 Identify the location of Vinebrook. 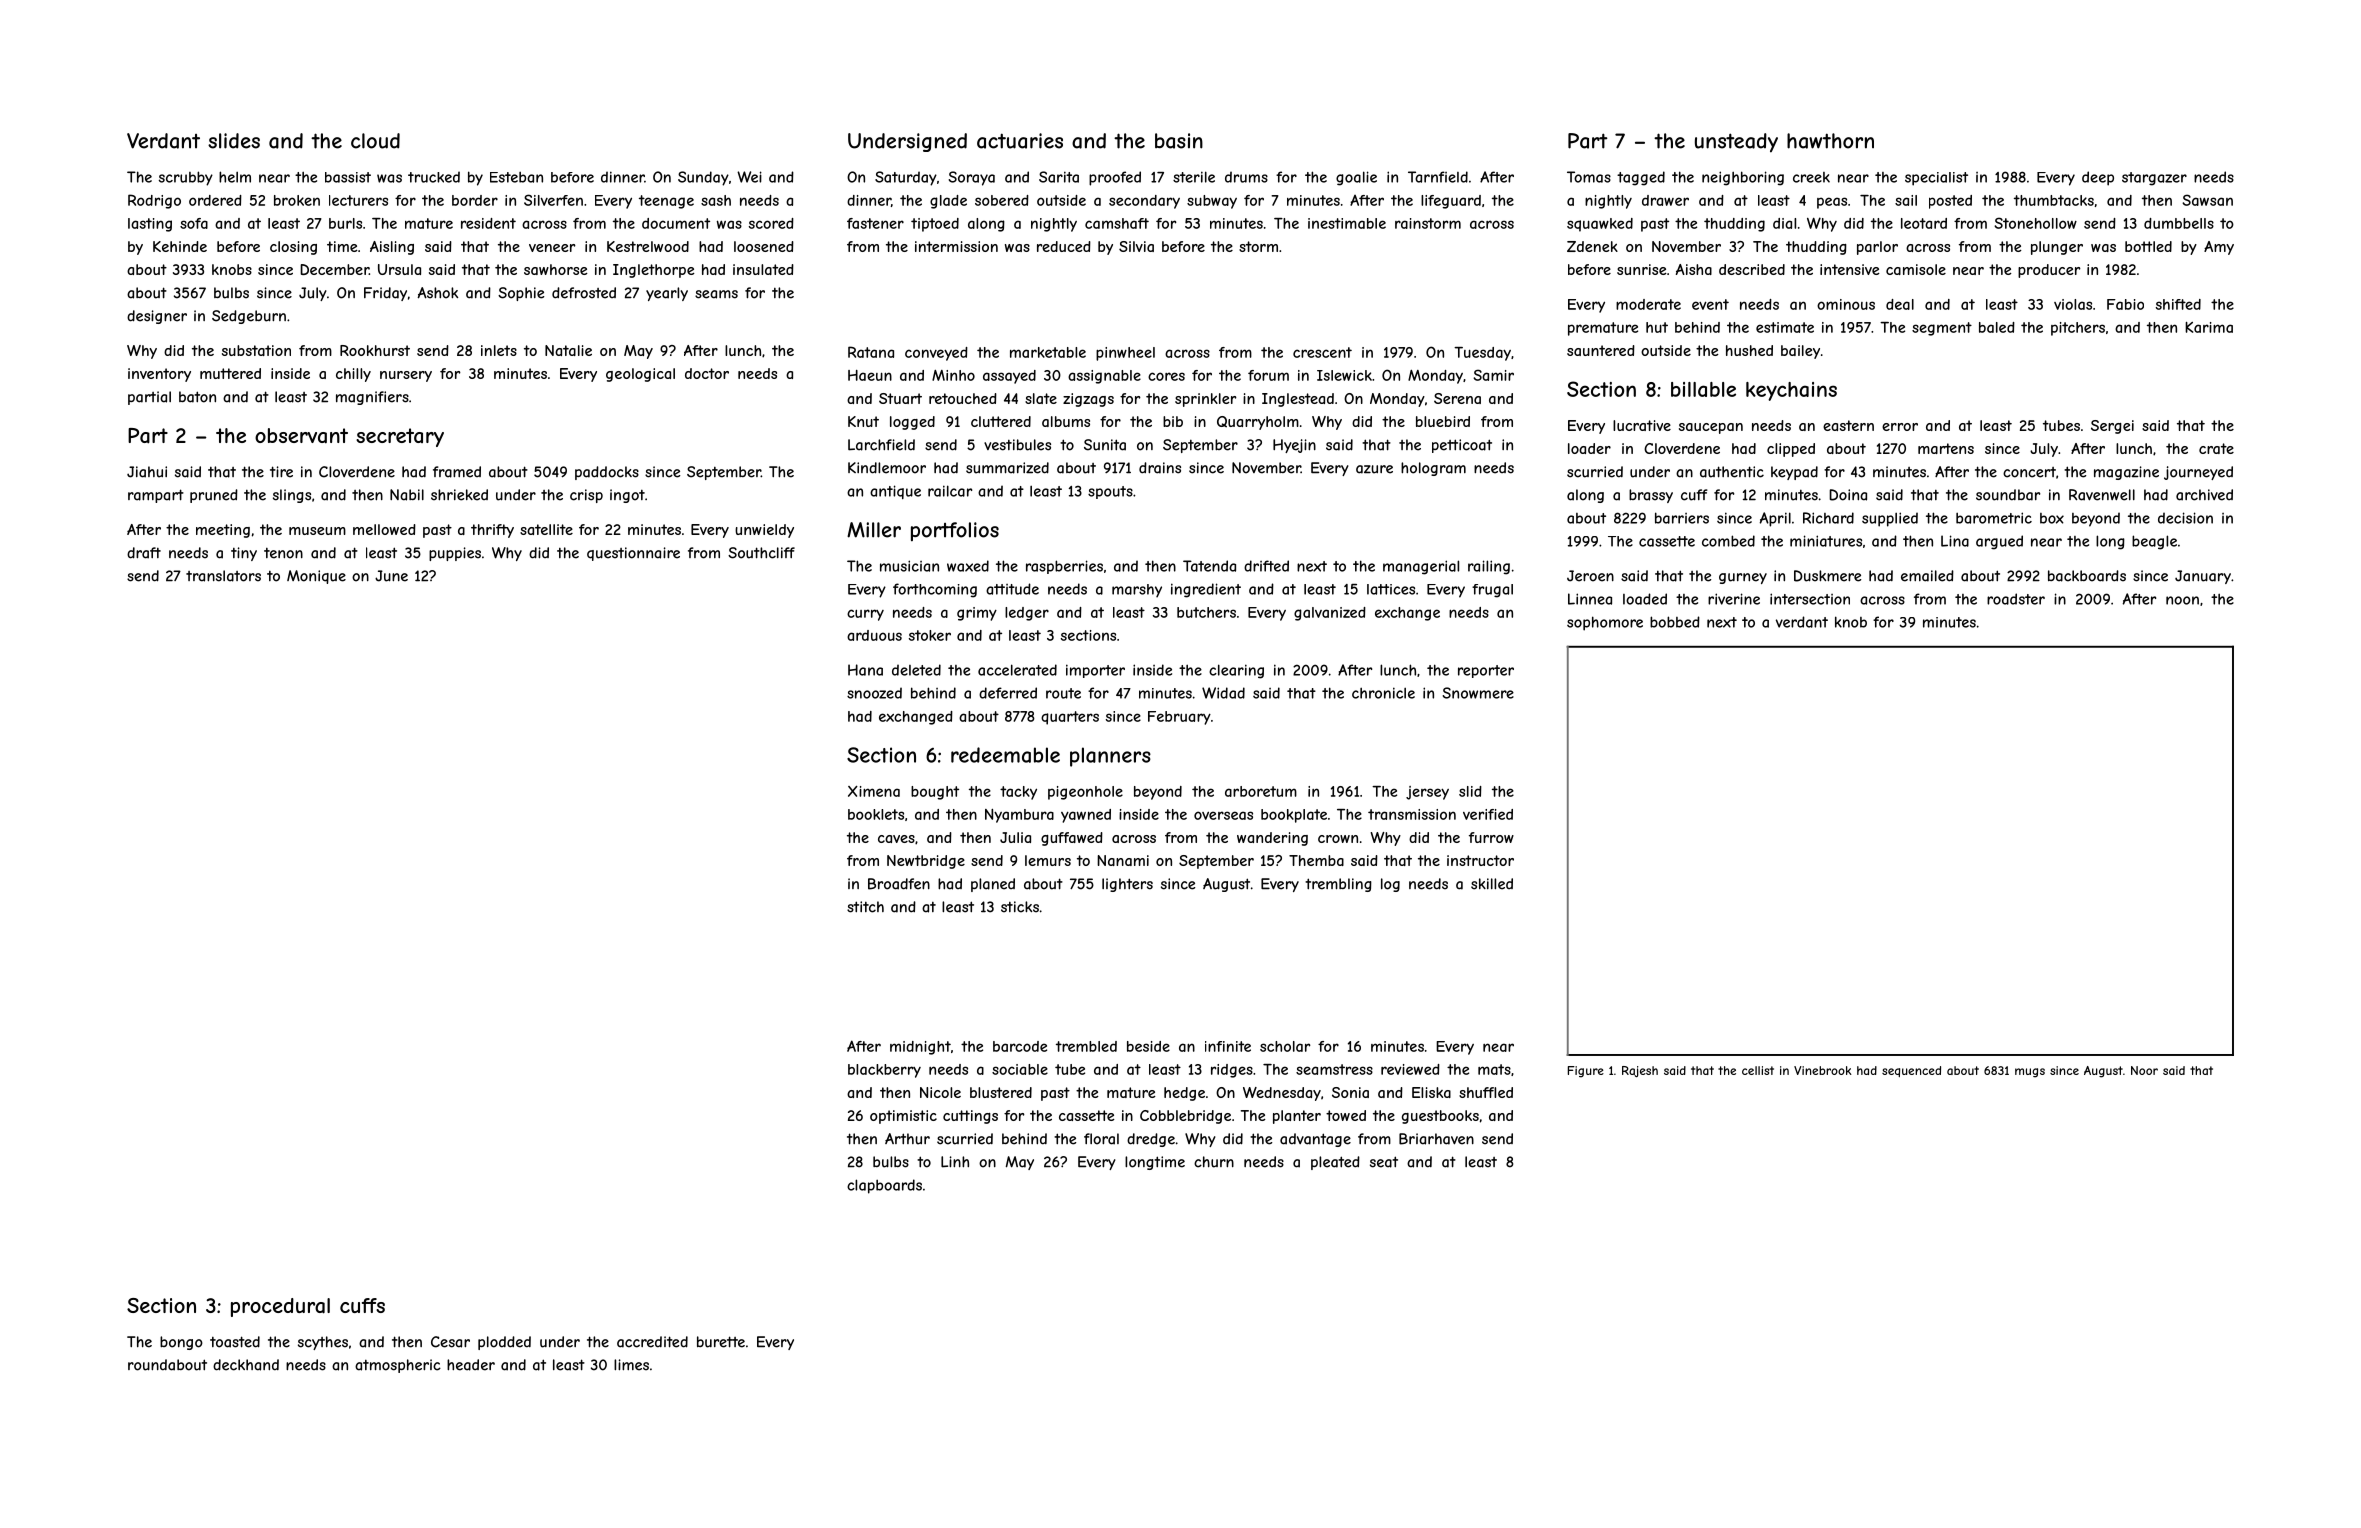
(1823, 1070).
